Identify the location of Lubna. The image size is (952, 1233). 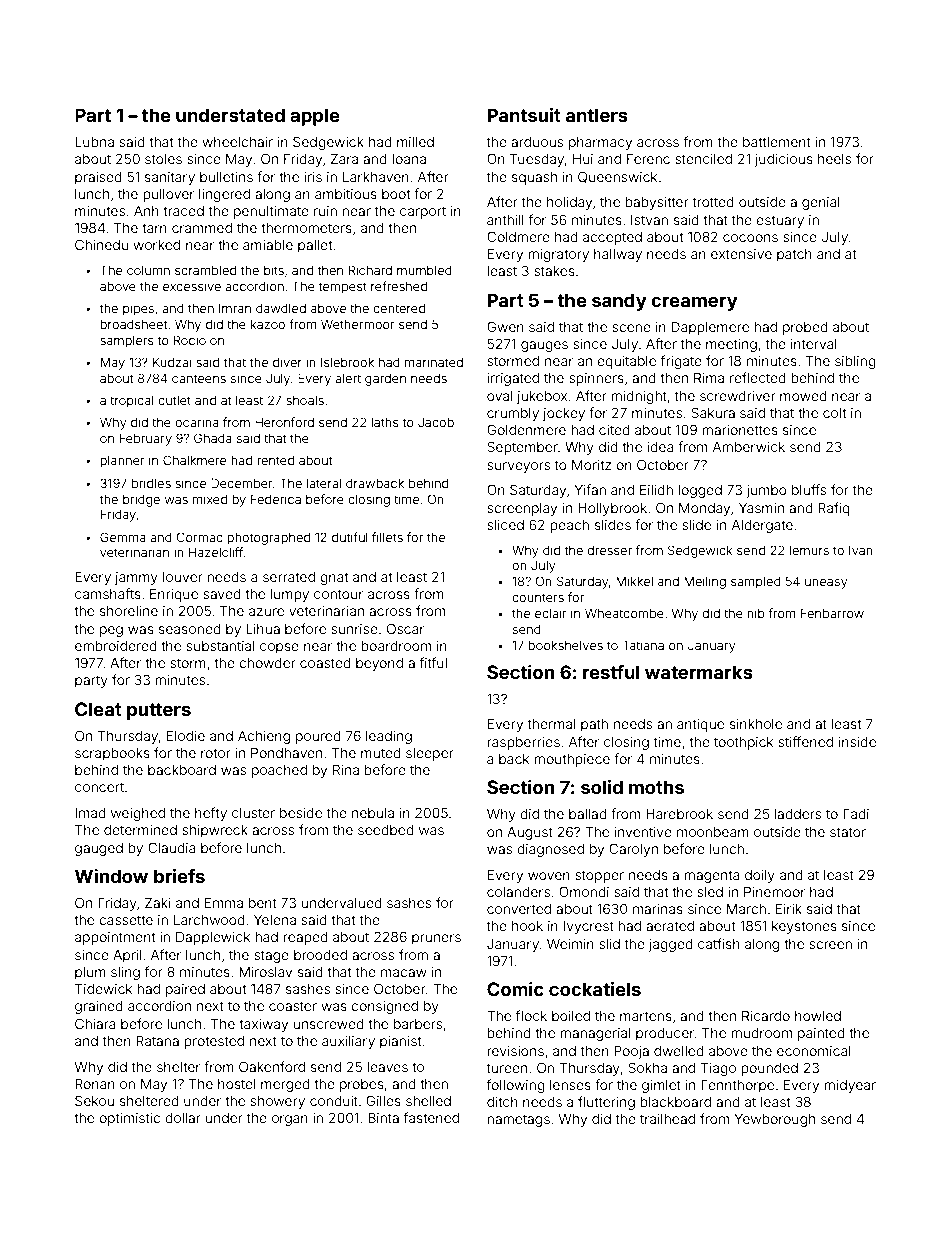
(94, 142).
